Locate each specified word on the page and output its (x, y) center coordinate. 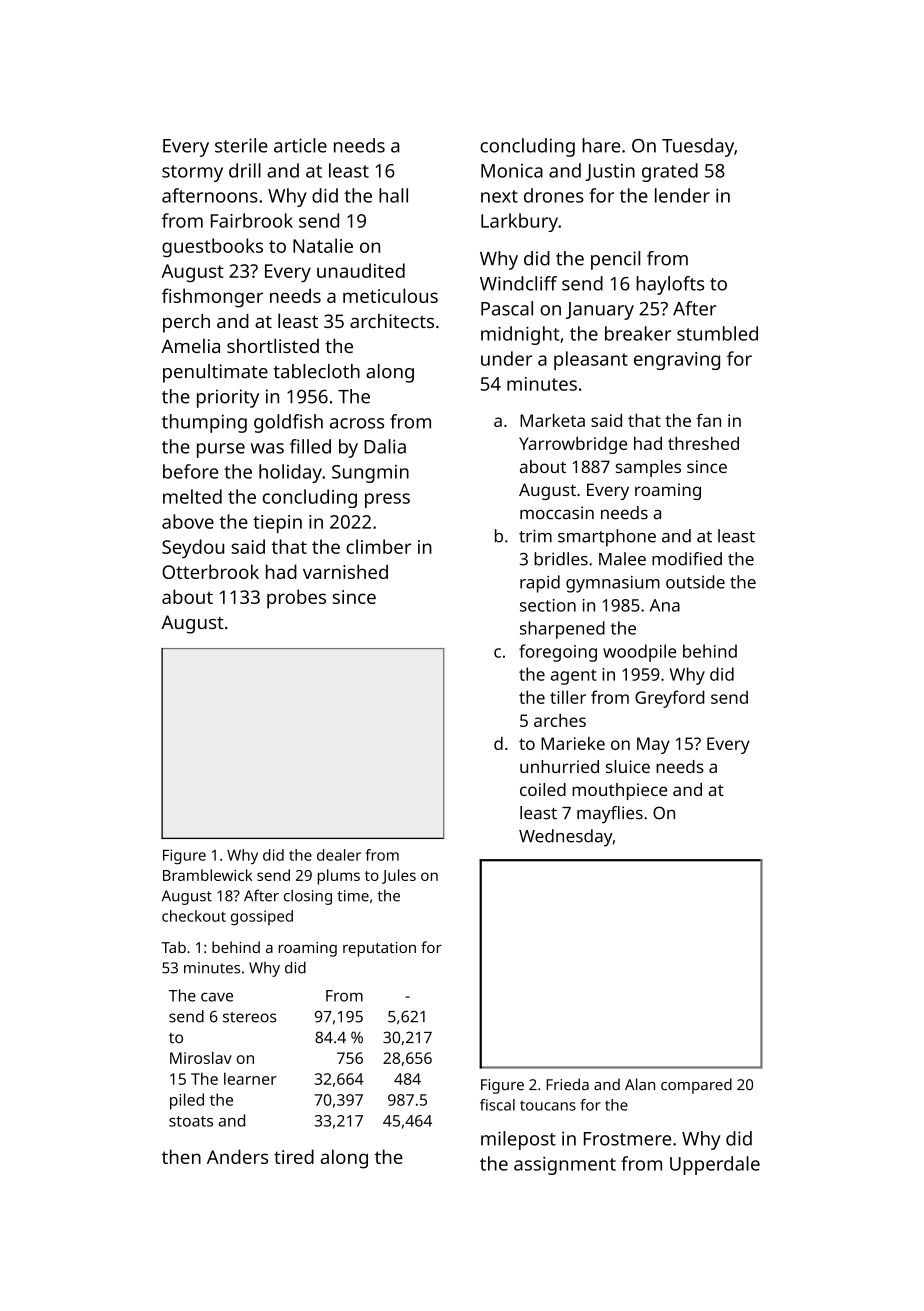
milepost (518, 1140)
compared (696, 1086)
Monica (512, 171)
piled (187, 1101)
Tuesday (698, 147)
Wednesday (566, 838)
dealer (339, 855)
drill (245, 170)
